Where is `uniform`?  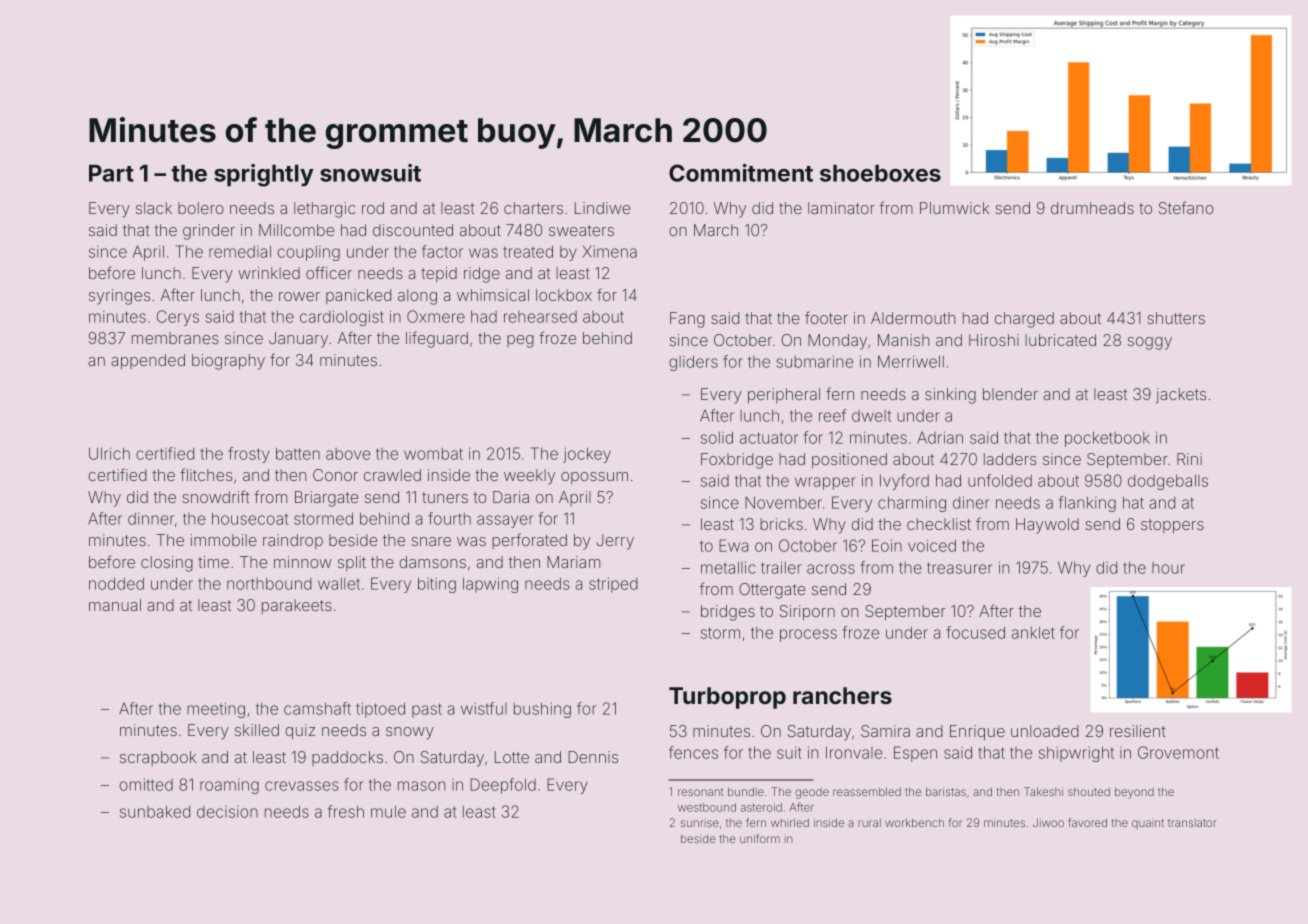
uniform is located at coordinates (760, 838).
